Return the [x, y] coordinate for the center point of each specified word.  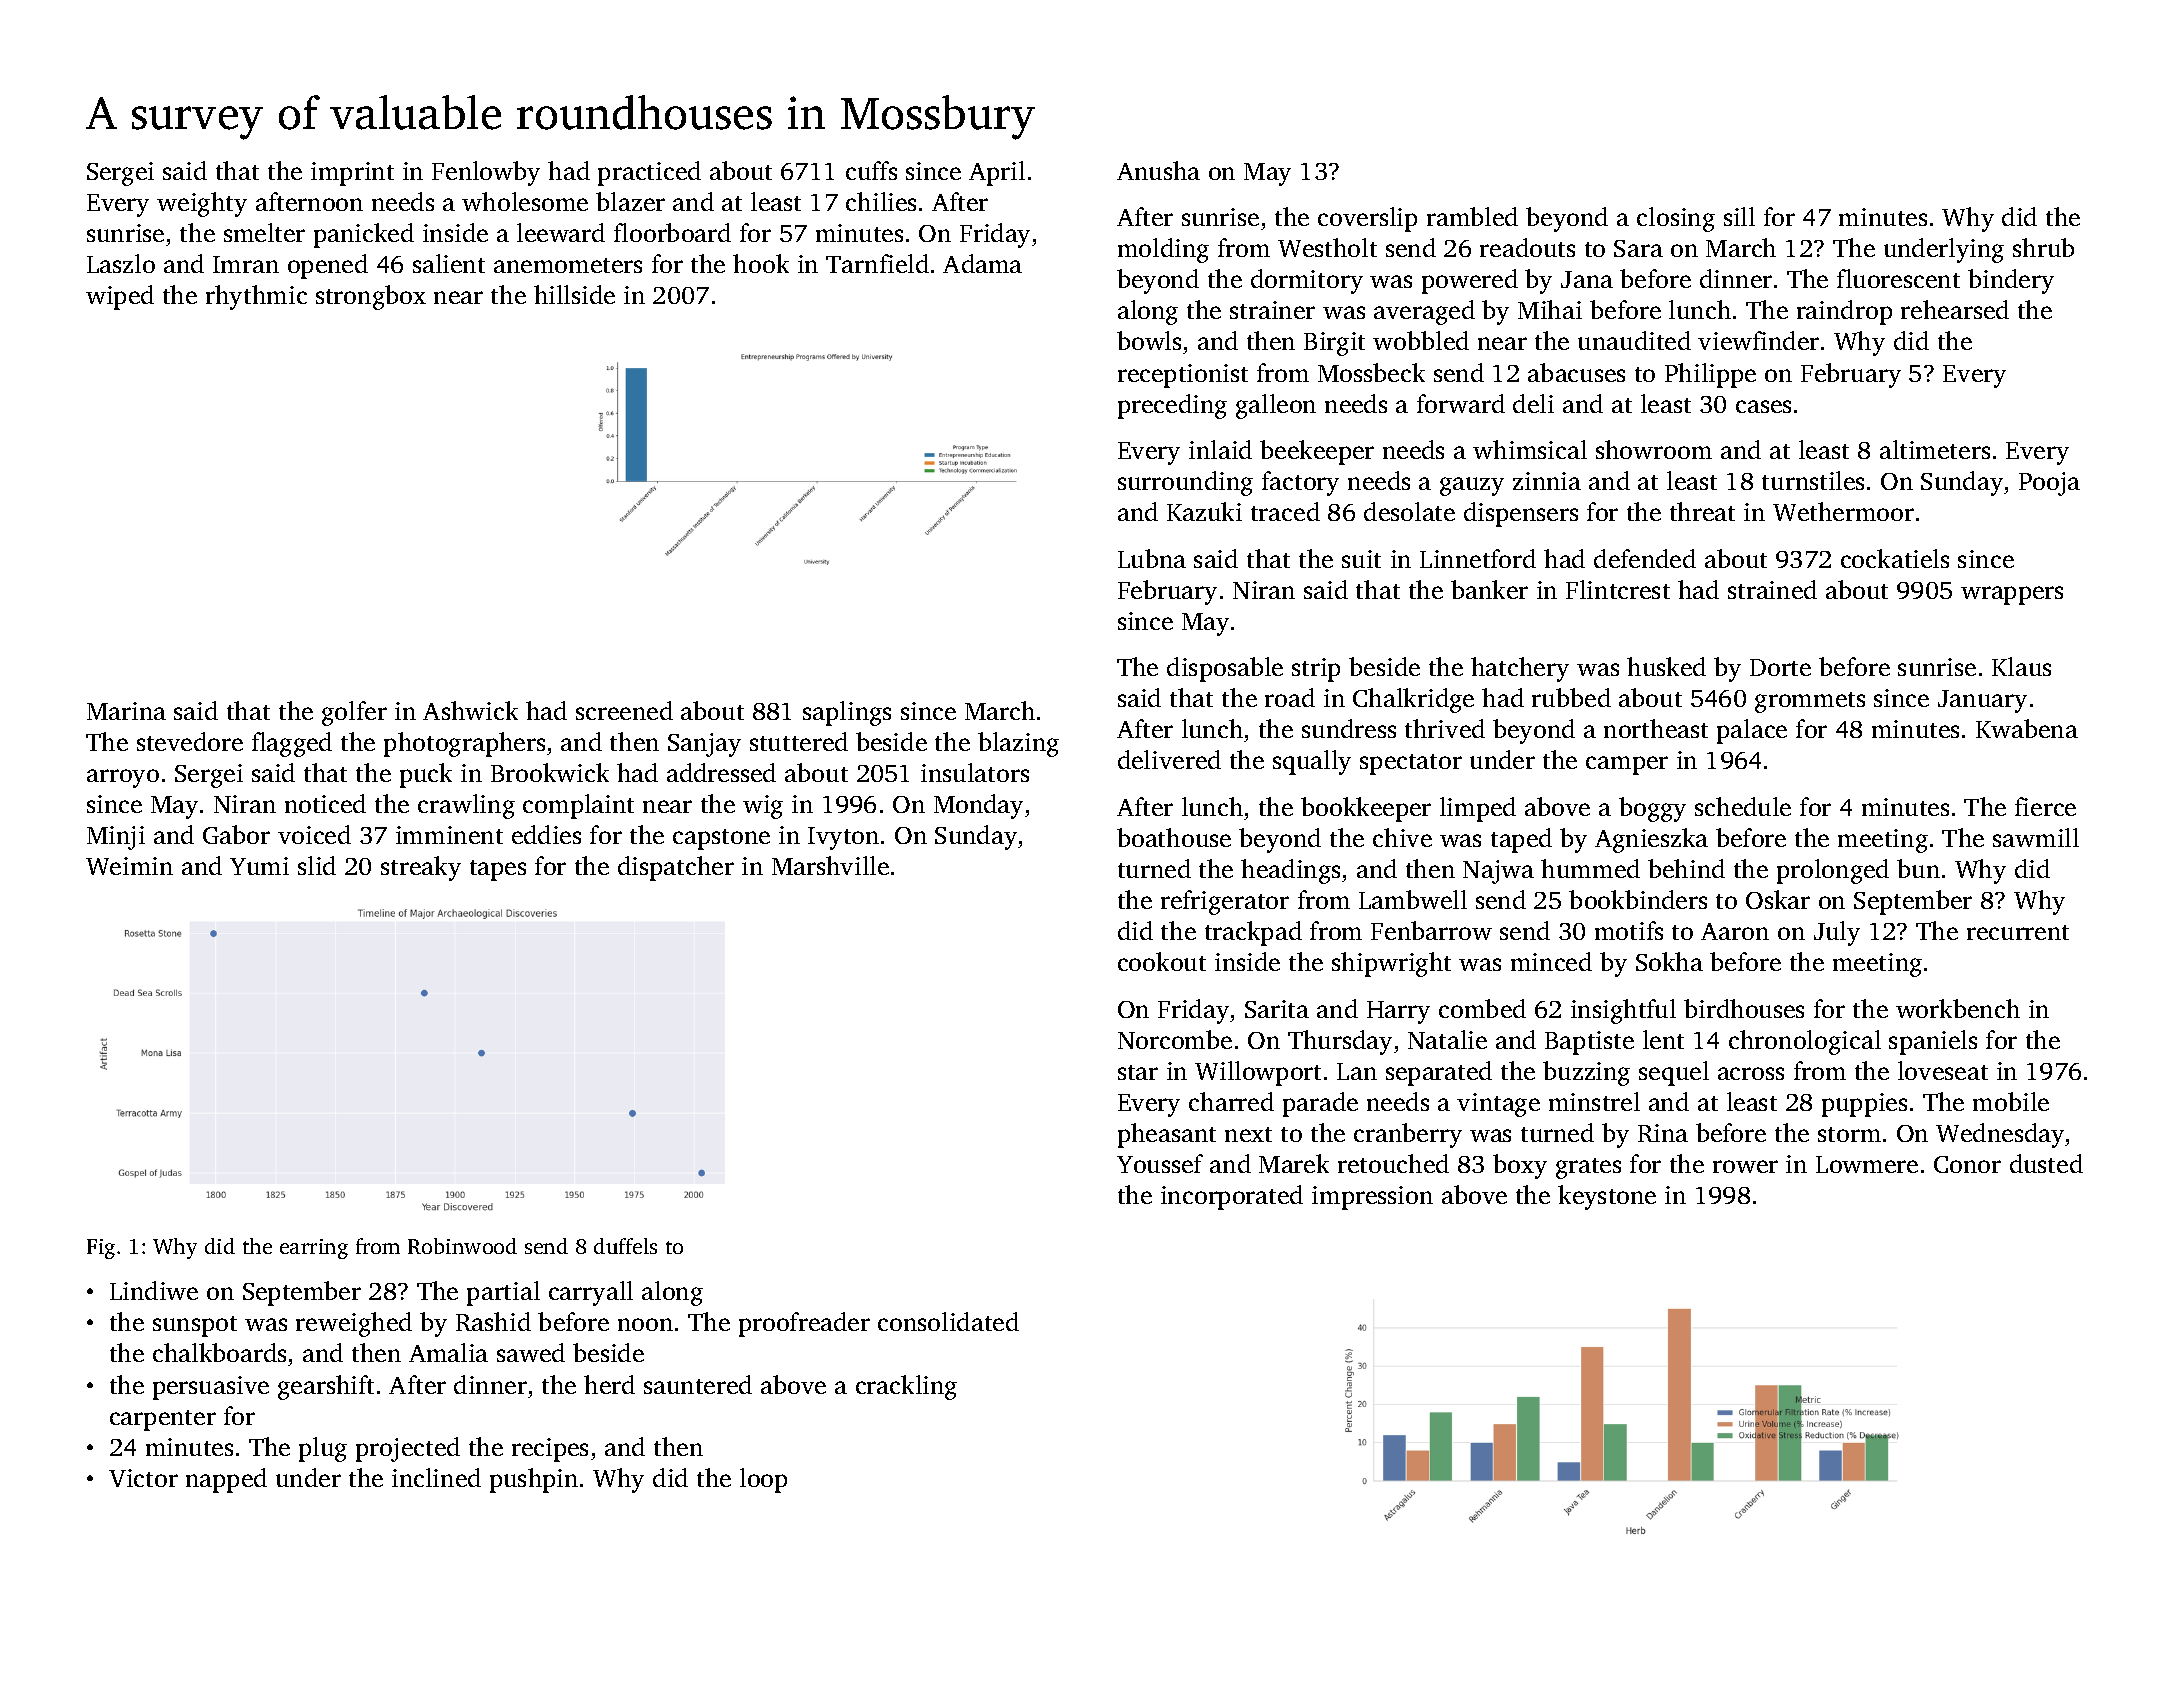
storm [1849, 1134]
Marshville [830, 865]
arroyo [123, 778]
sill [1739, 216]
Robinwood [462, 1246]
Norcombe [1175, 1039]
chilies [881, 201]
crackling [906, 1387]
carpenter [163, 1420]
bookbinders [1638, 899]
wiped [120, 297]
